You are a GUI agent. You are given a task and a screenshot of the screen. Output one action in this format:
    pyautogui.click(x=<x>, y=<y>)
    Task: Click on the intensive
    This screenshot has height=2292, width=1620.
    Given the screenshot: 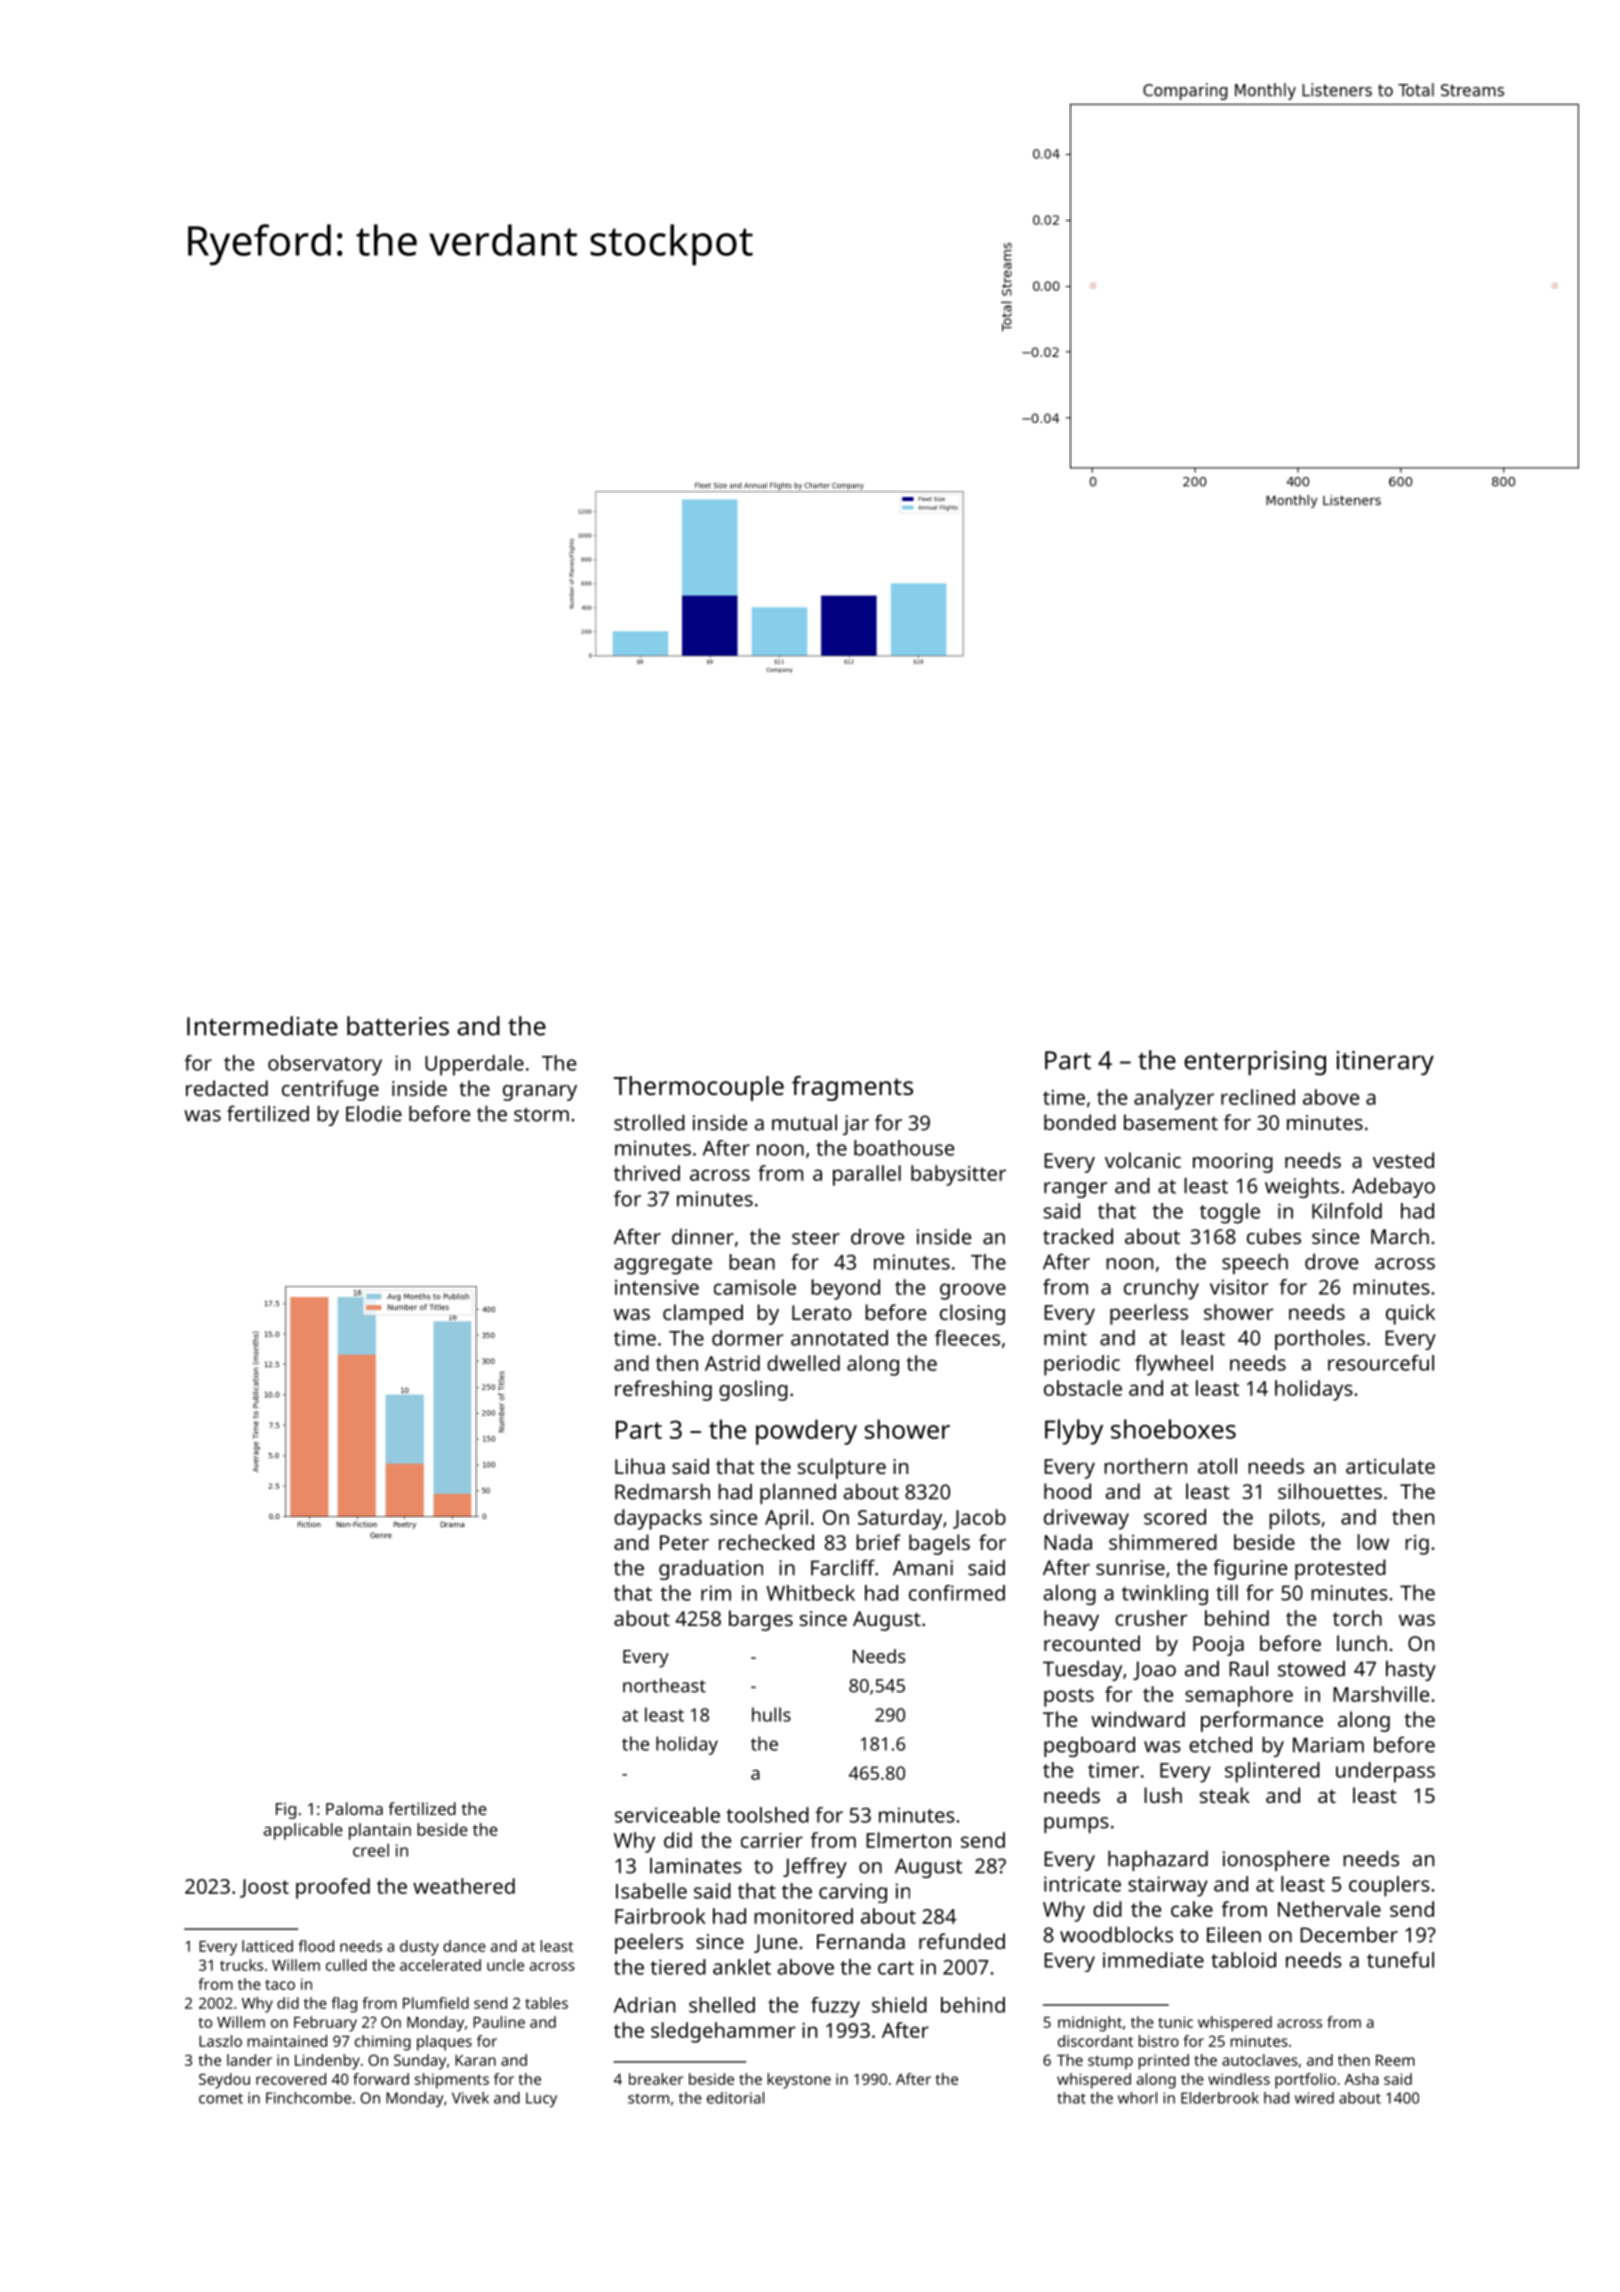 What is the action you would take?
    pyautogui.click(x=657, y=1287)
